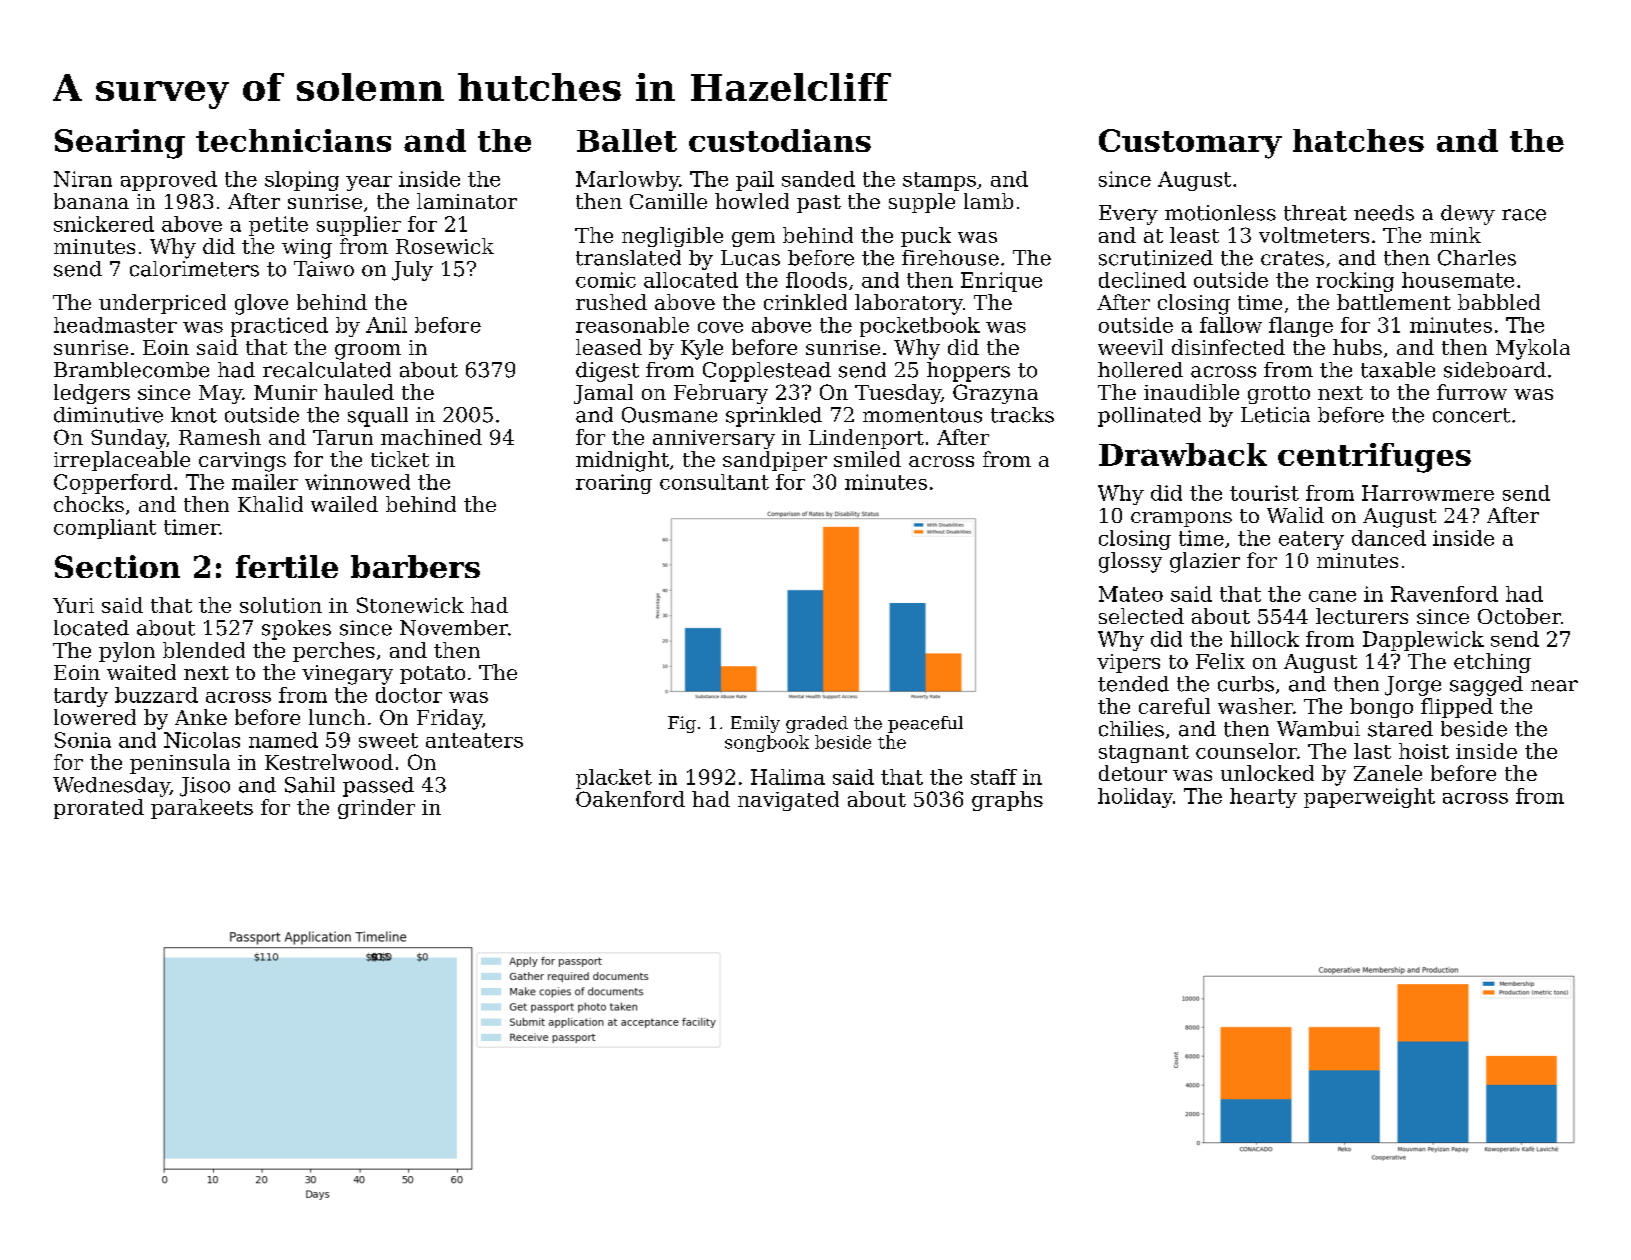  What do you see at coordinates (1264, 493) in the document?
I see `tourist` at bounding box center [1264, 493].
